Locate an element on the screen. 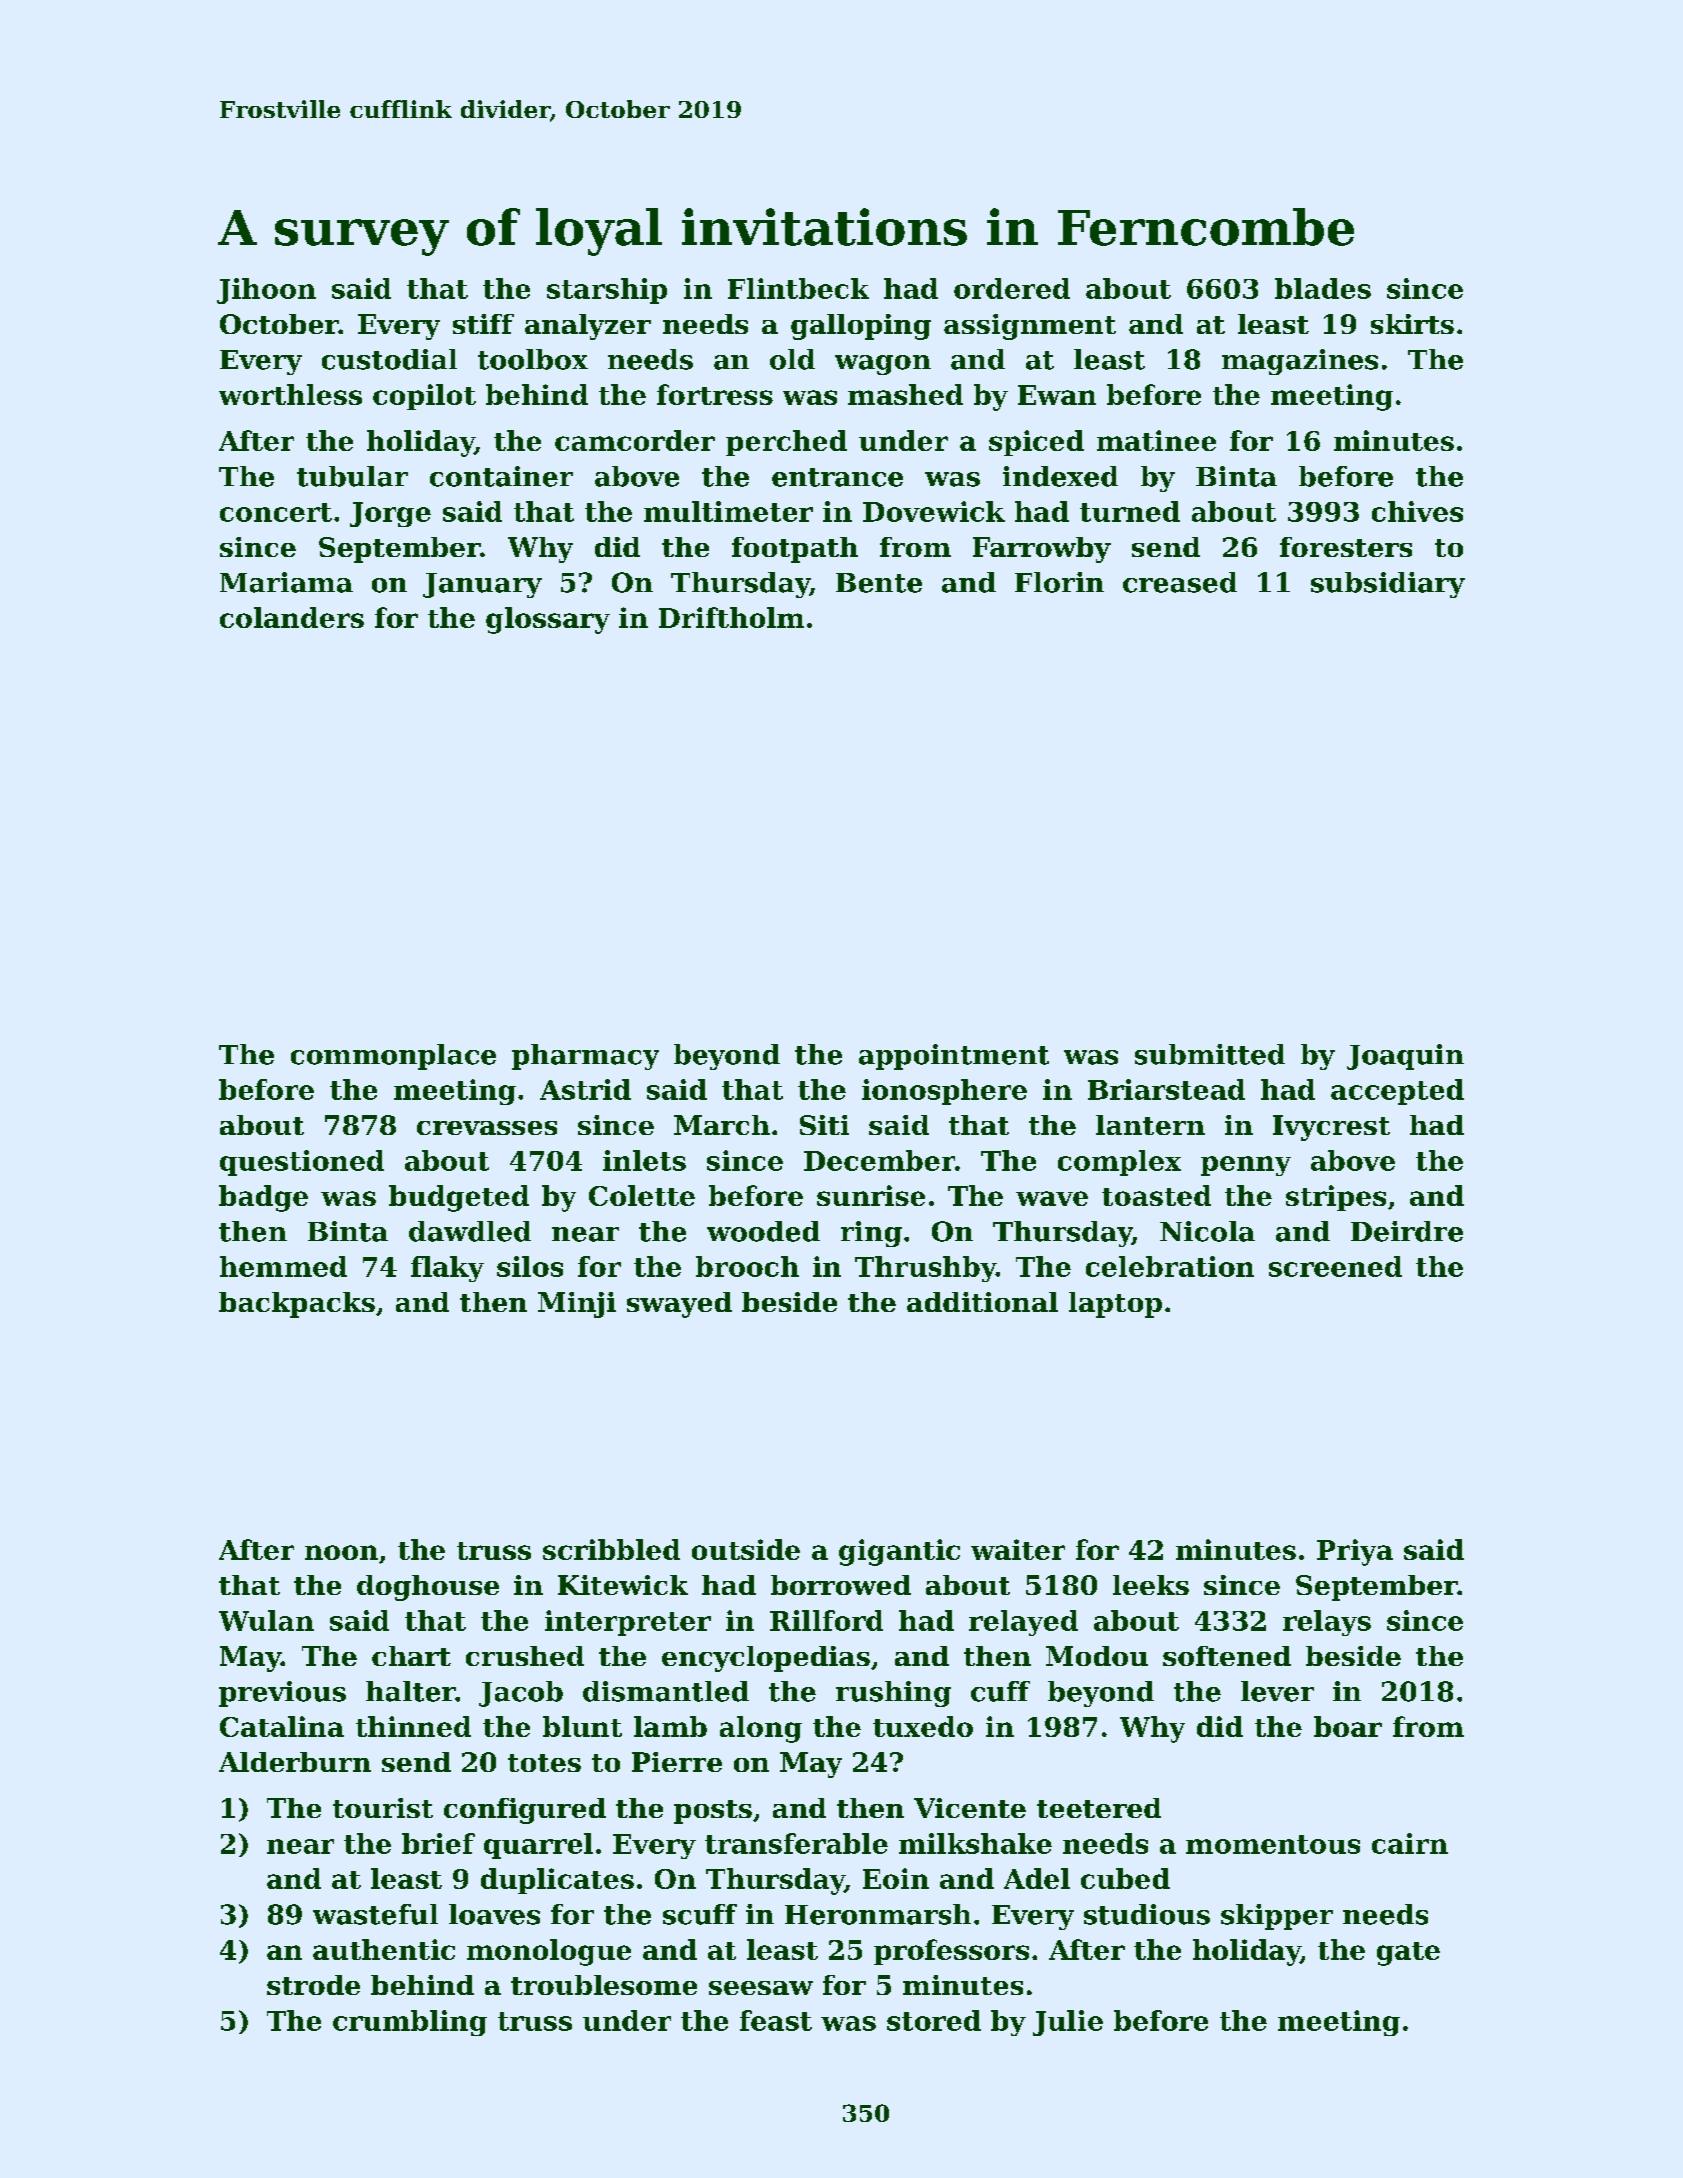  appointment is located at coordinates (954, 1057).
